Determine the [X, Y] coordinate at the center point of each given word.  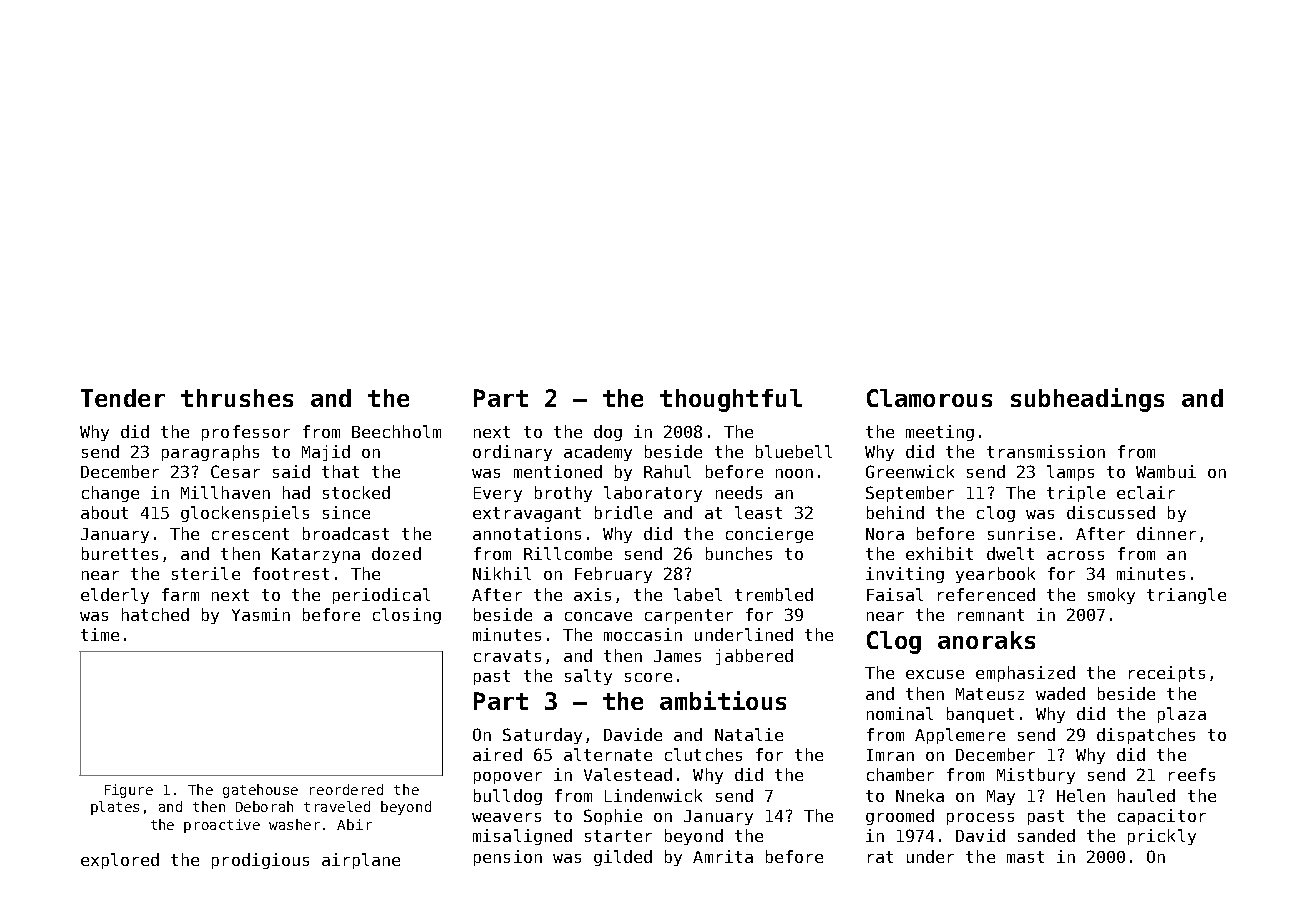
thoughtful [731, 400]
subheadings [1087, 400]
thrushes [237, 398]
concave [598, 616]
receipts [1167, 674]
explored [120, 861]
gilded [623, 858]
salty [588, 677]
